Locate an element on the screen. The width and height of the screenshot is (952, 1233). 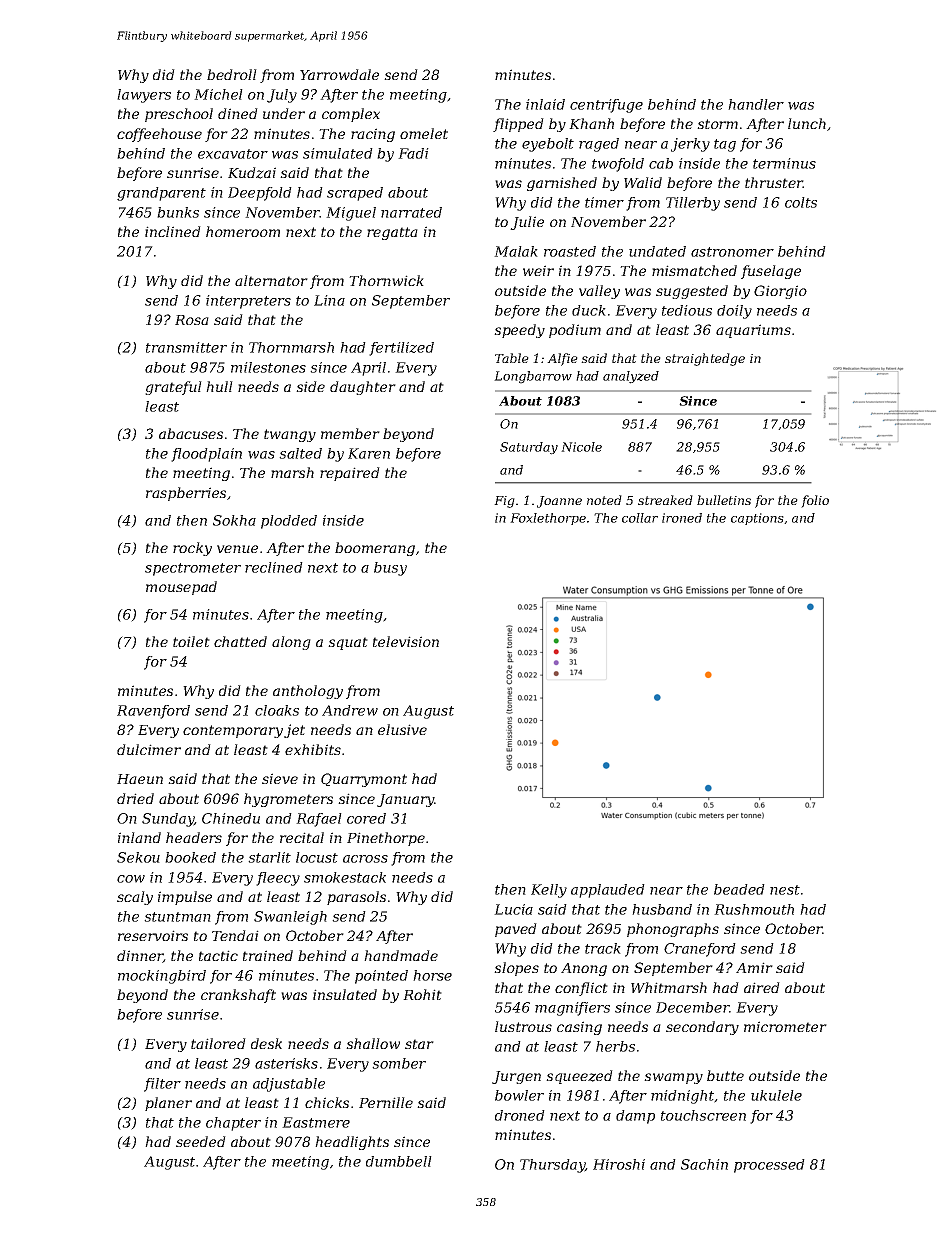
nest is located at coordinates (785, 890).
